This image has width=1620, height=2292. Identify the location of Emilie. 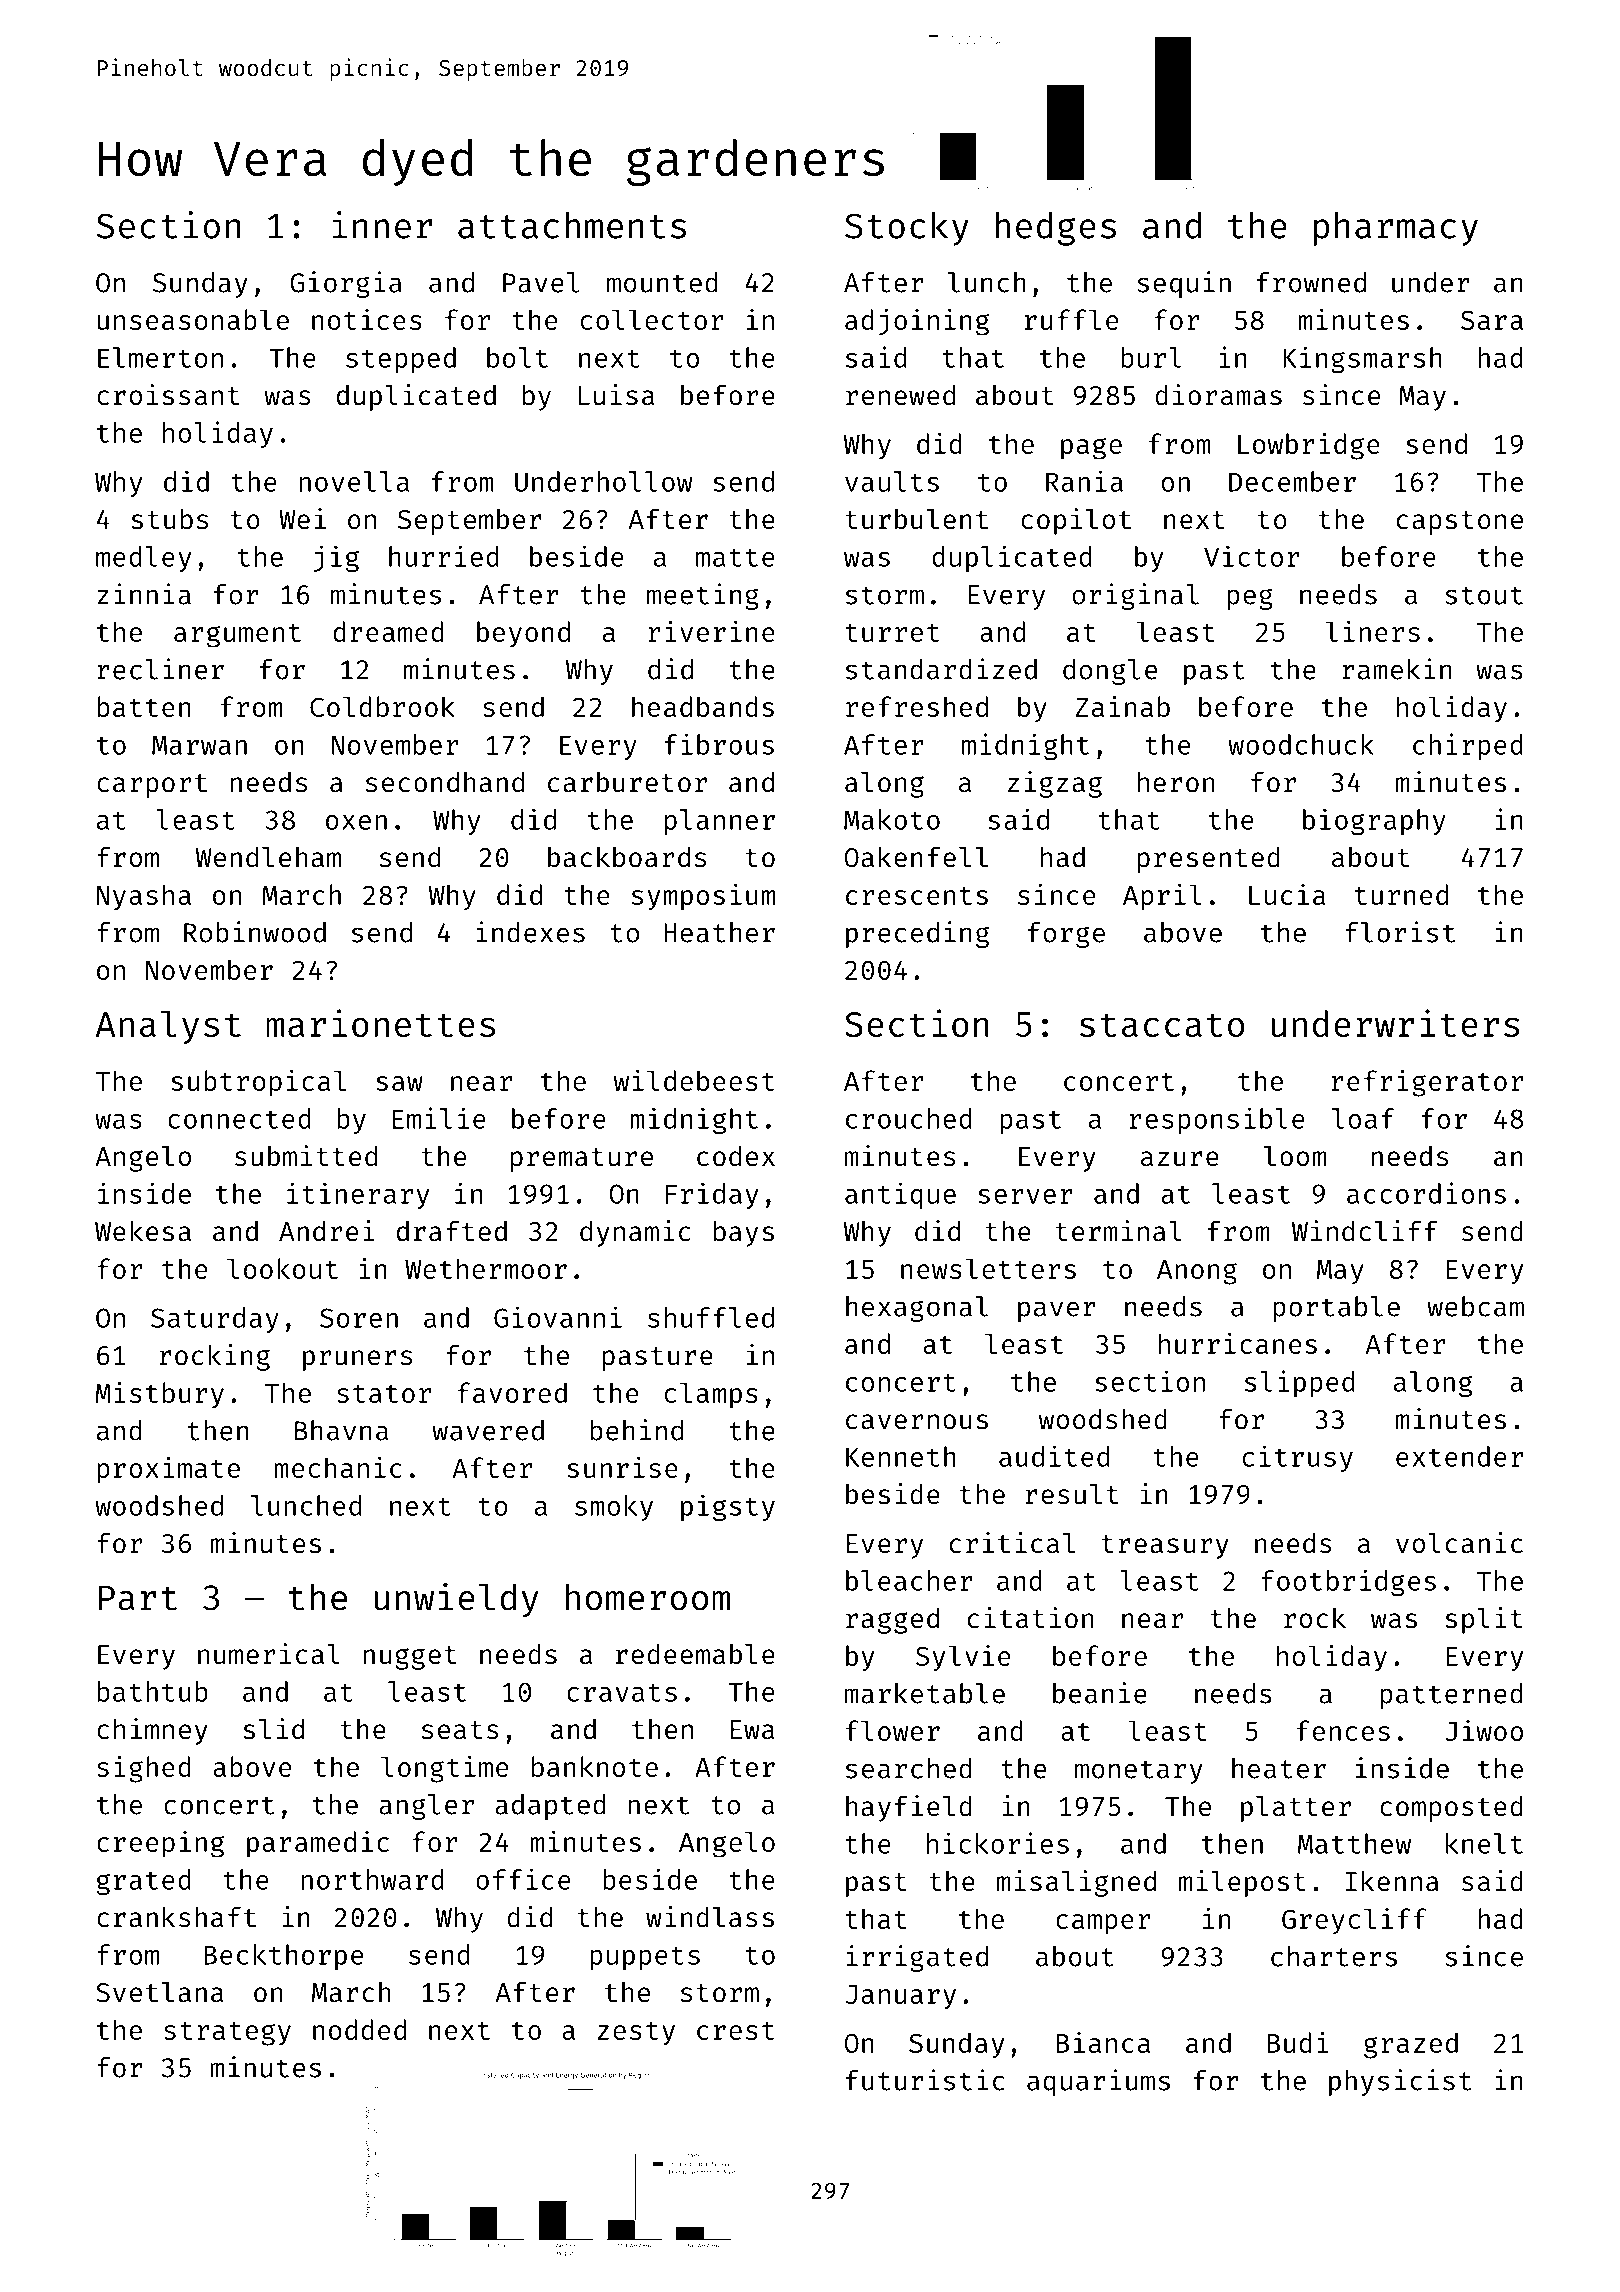
(439, 1118).
